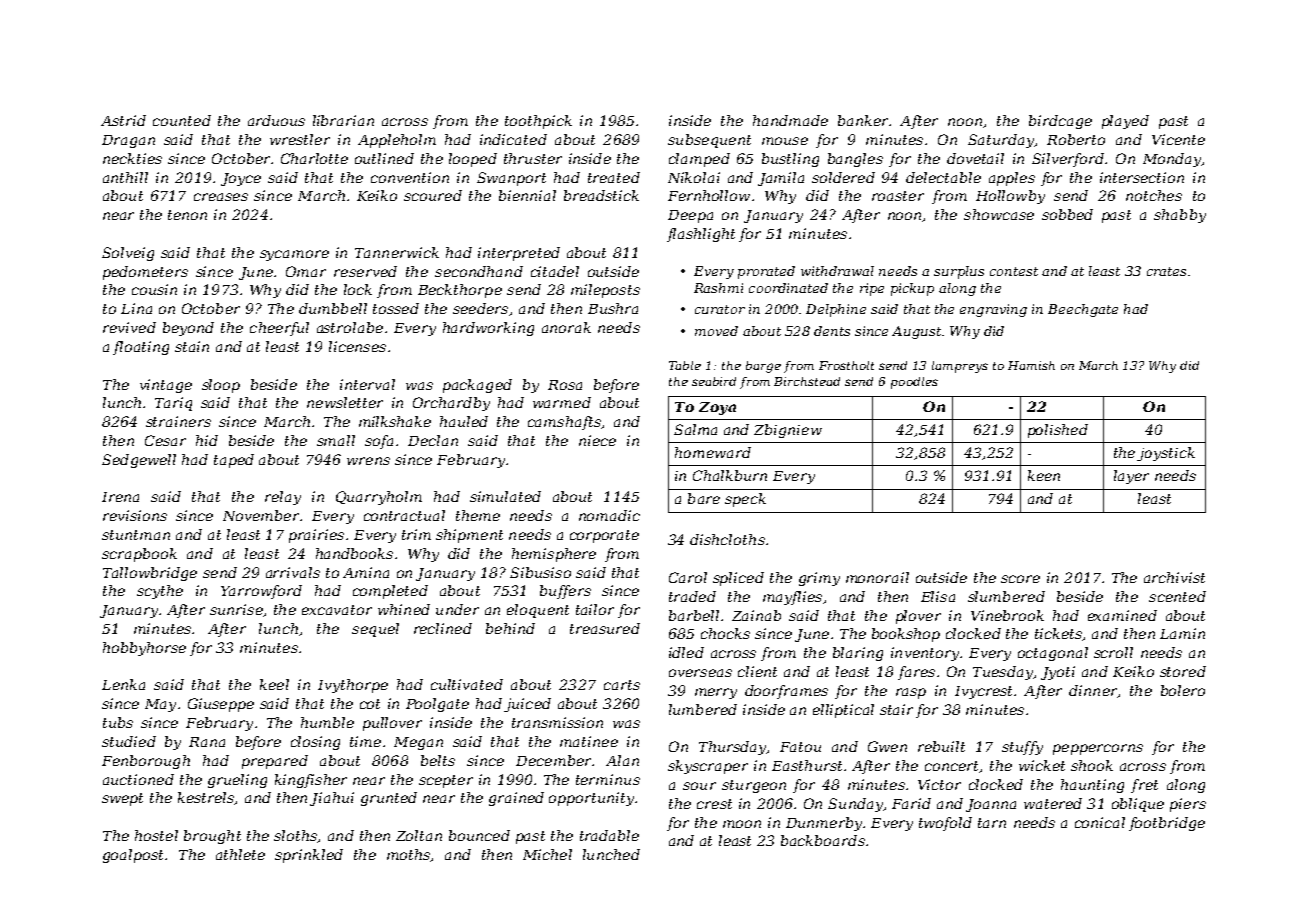 This page has width=1308, height=924. What do you see at coordinates (538, 122) in the page?
I see `toothpick` at bounding box center [538, 122].
